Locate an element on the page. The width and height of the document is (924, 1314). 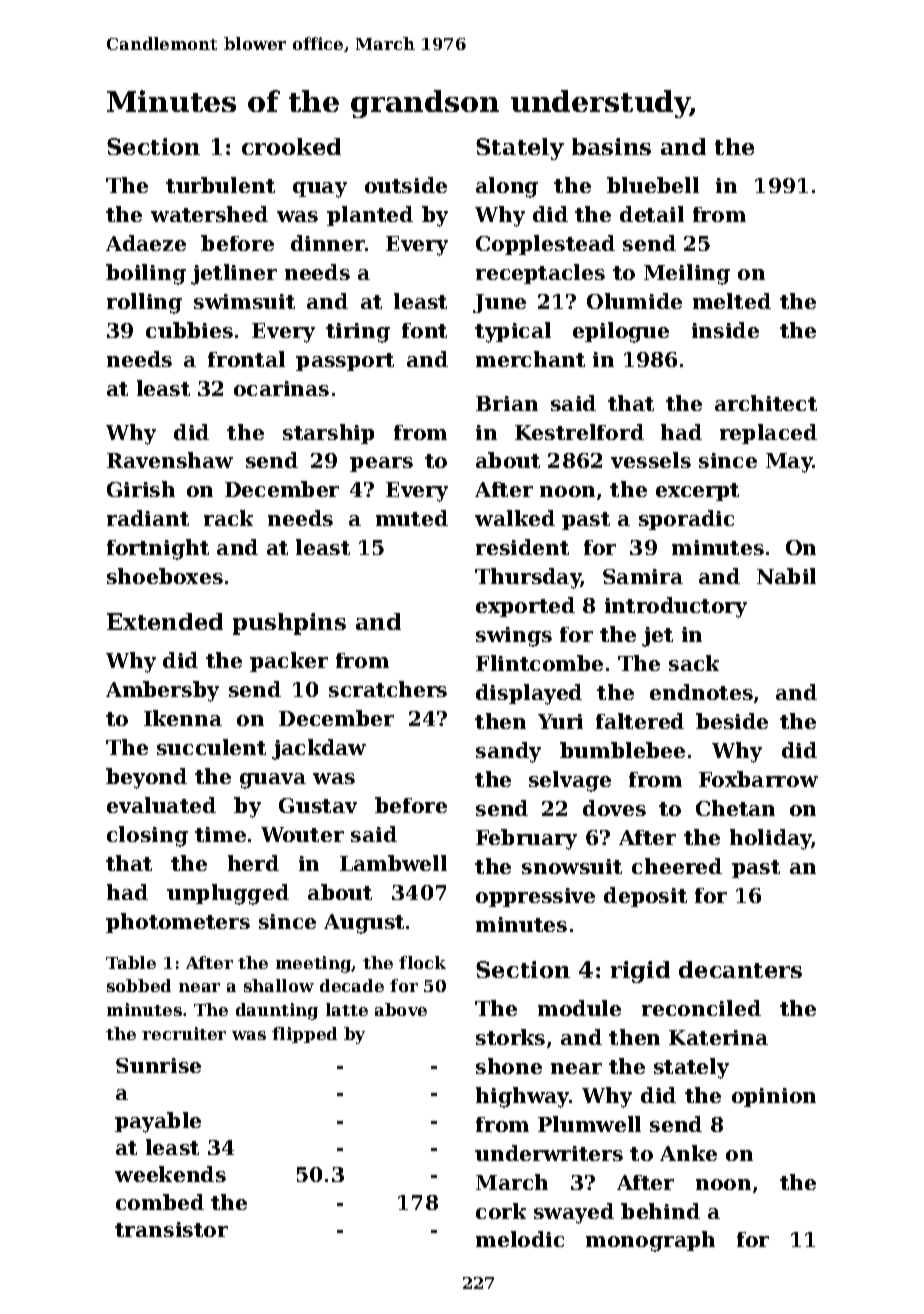
Ravenshaw is located at coordinates (170, 460).
